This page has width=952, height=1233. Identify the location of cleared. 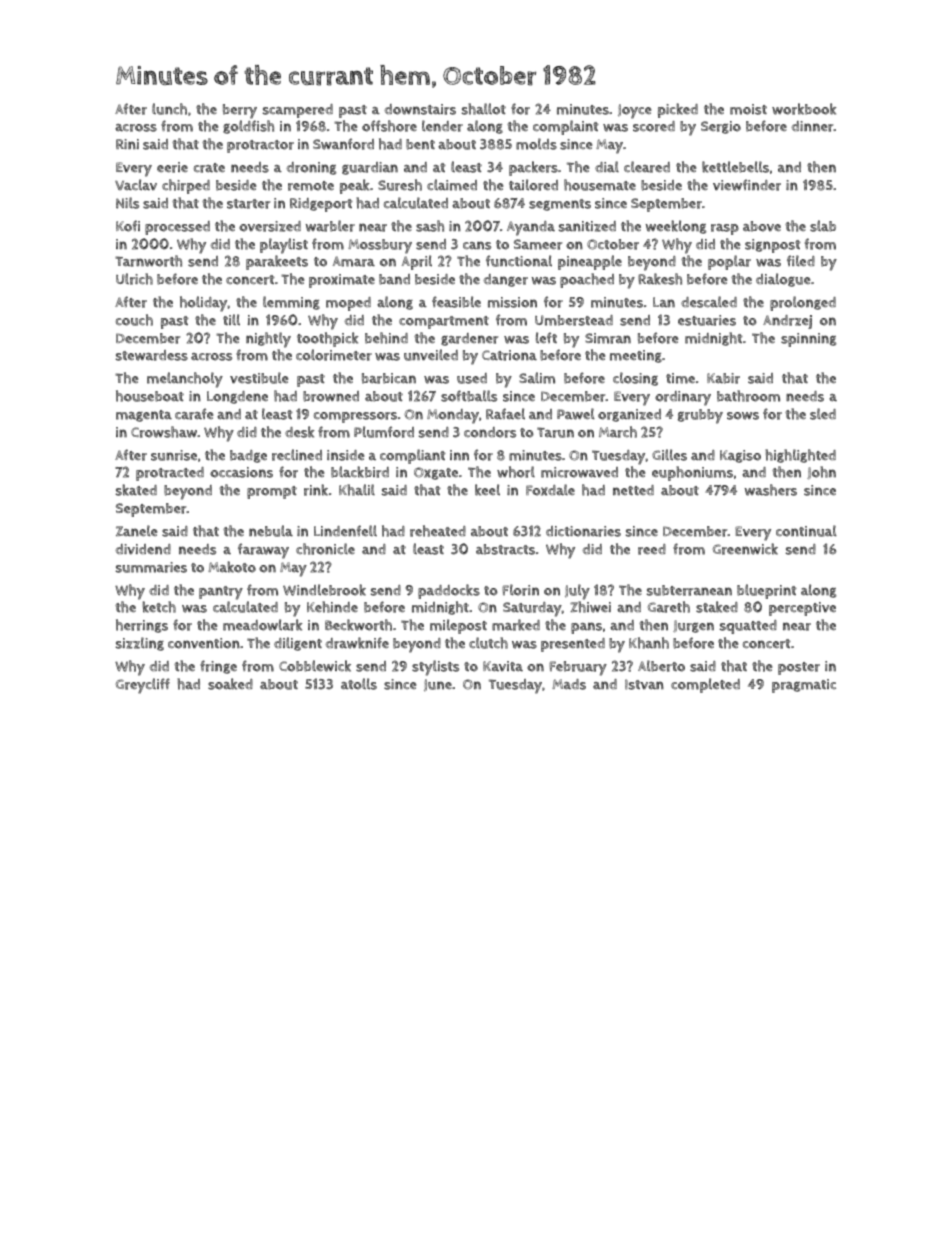
(647, 167).
